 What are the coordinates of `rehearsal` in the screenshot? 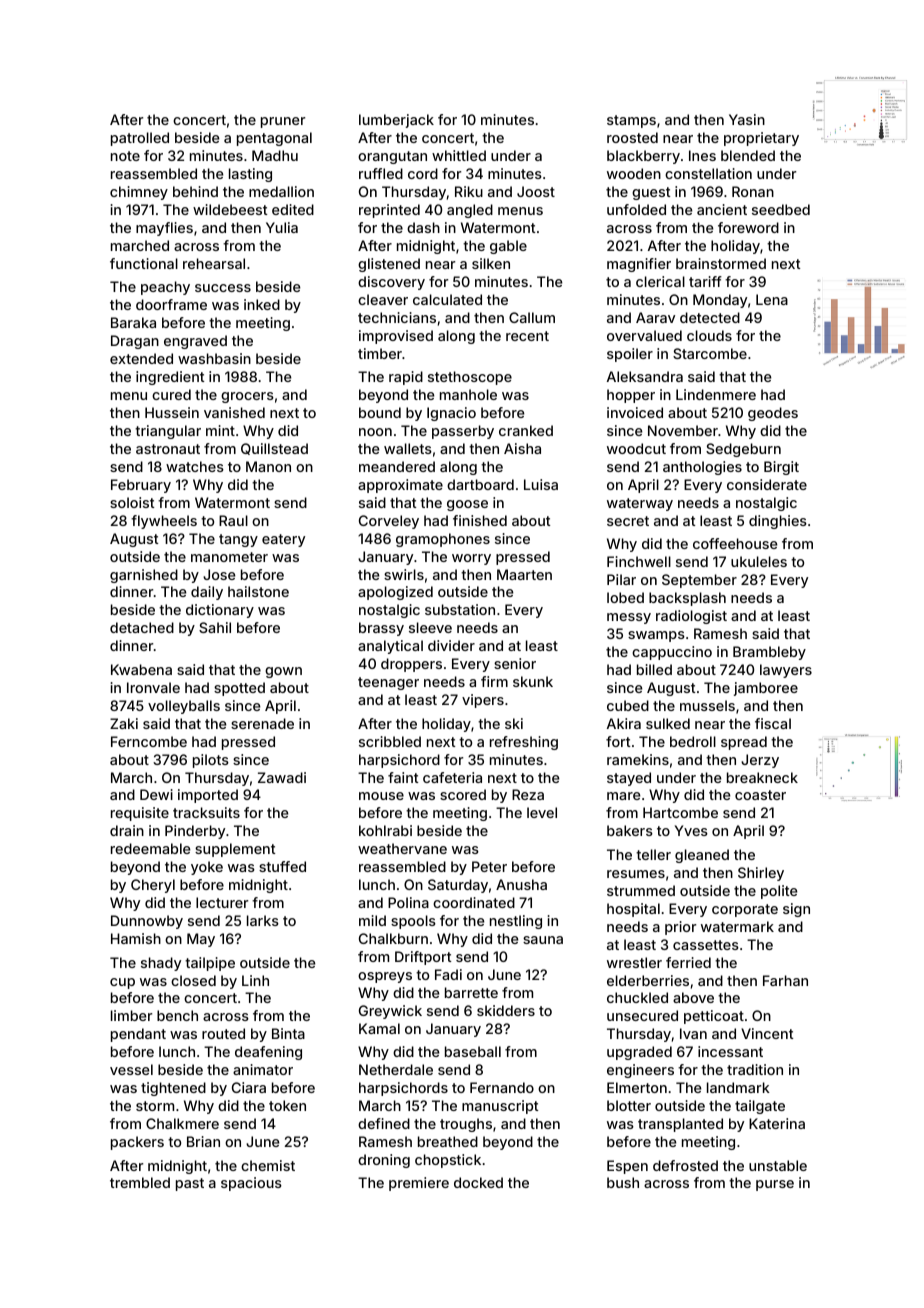 It's located at (214, 263).
